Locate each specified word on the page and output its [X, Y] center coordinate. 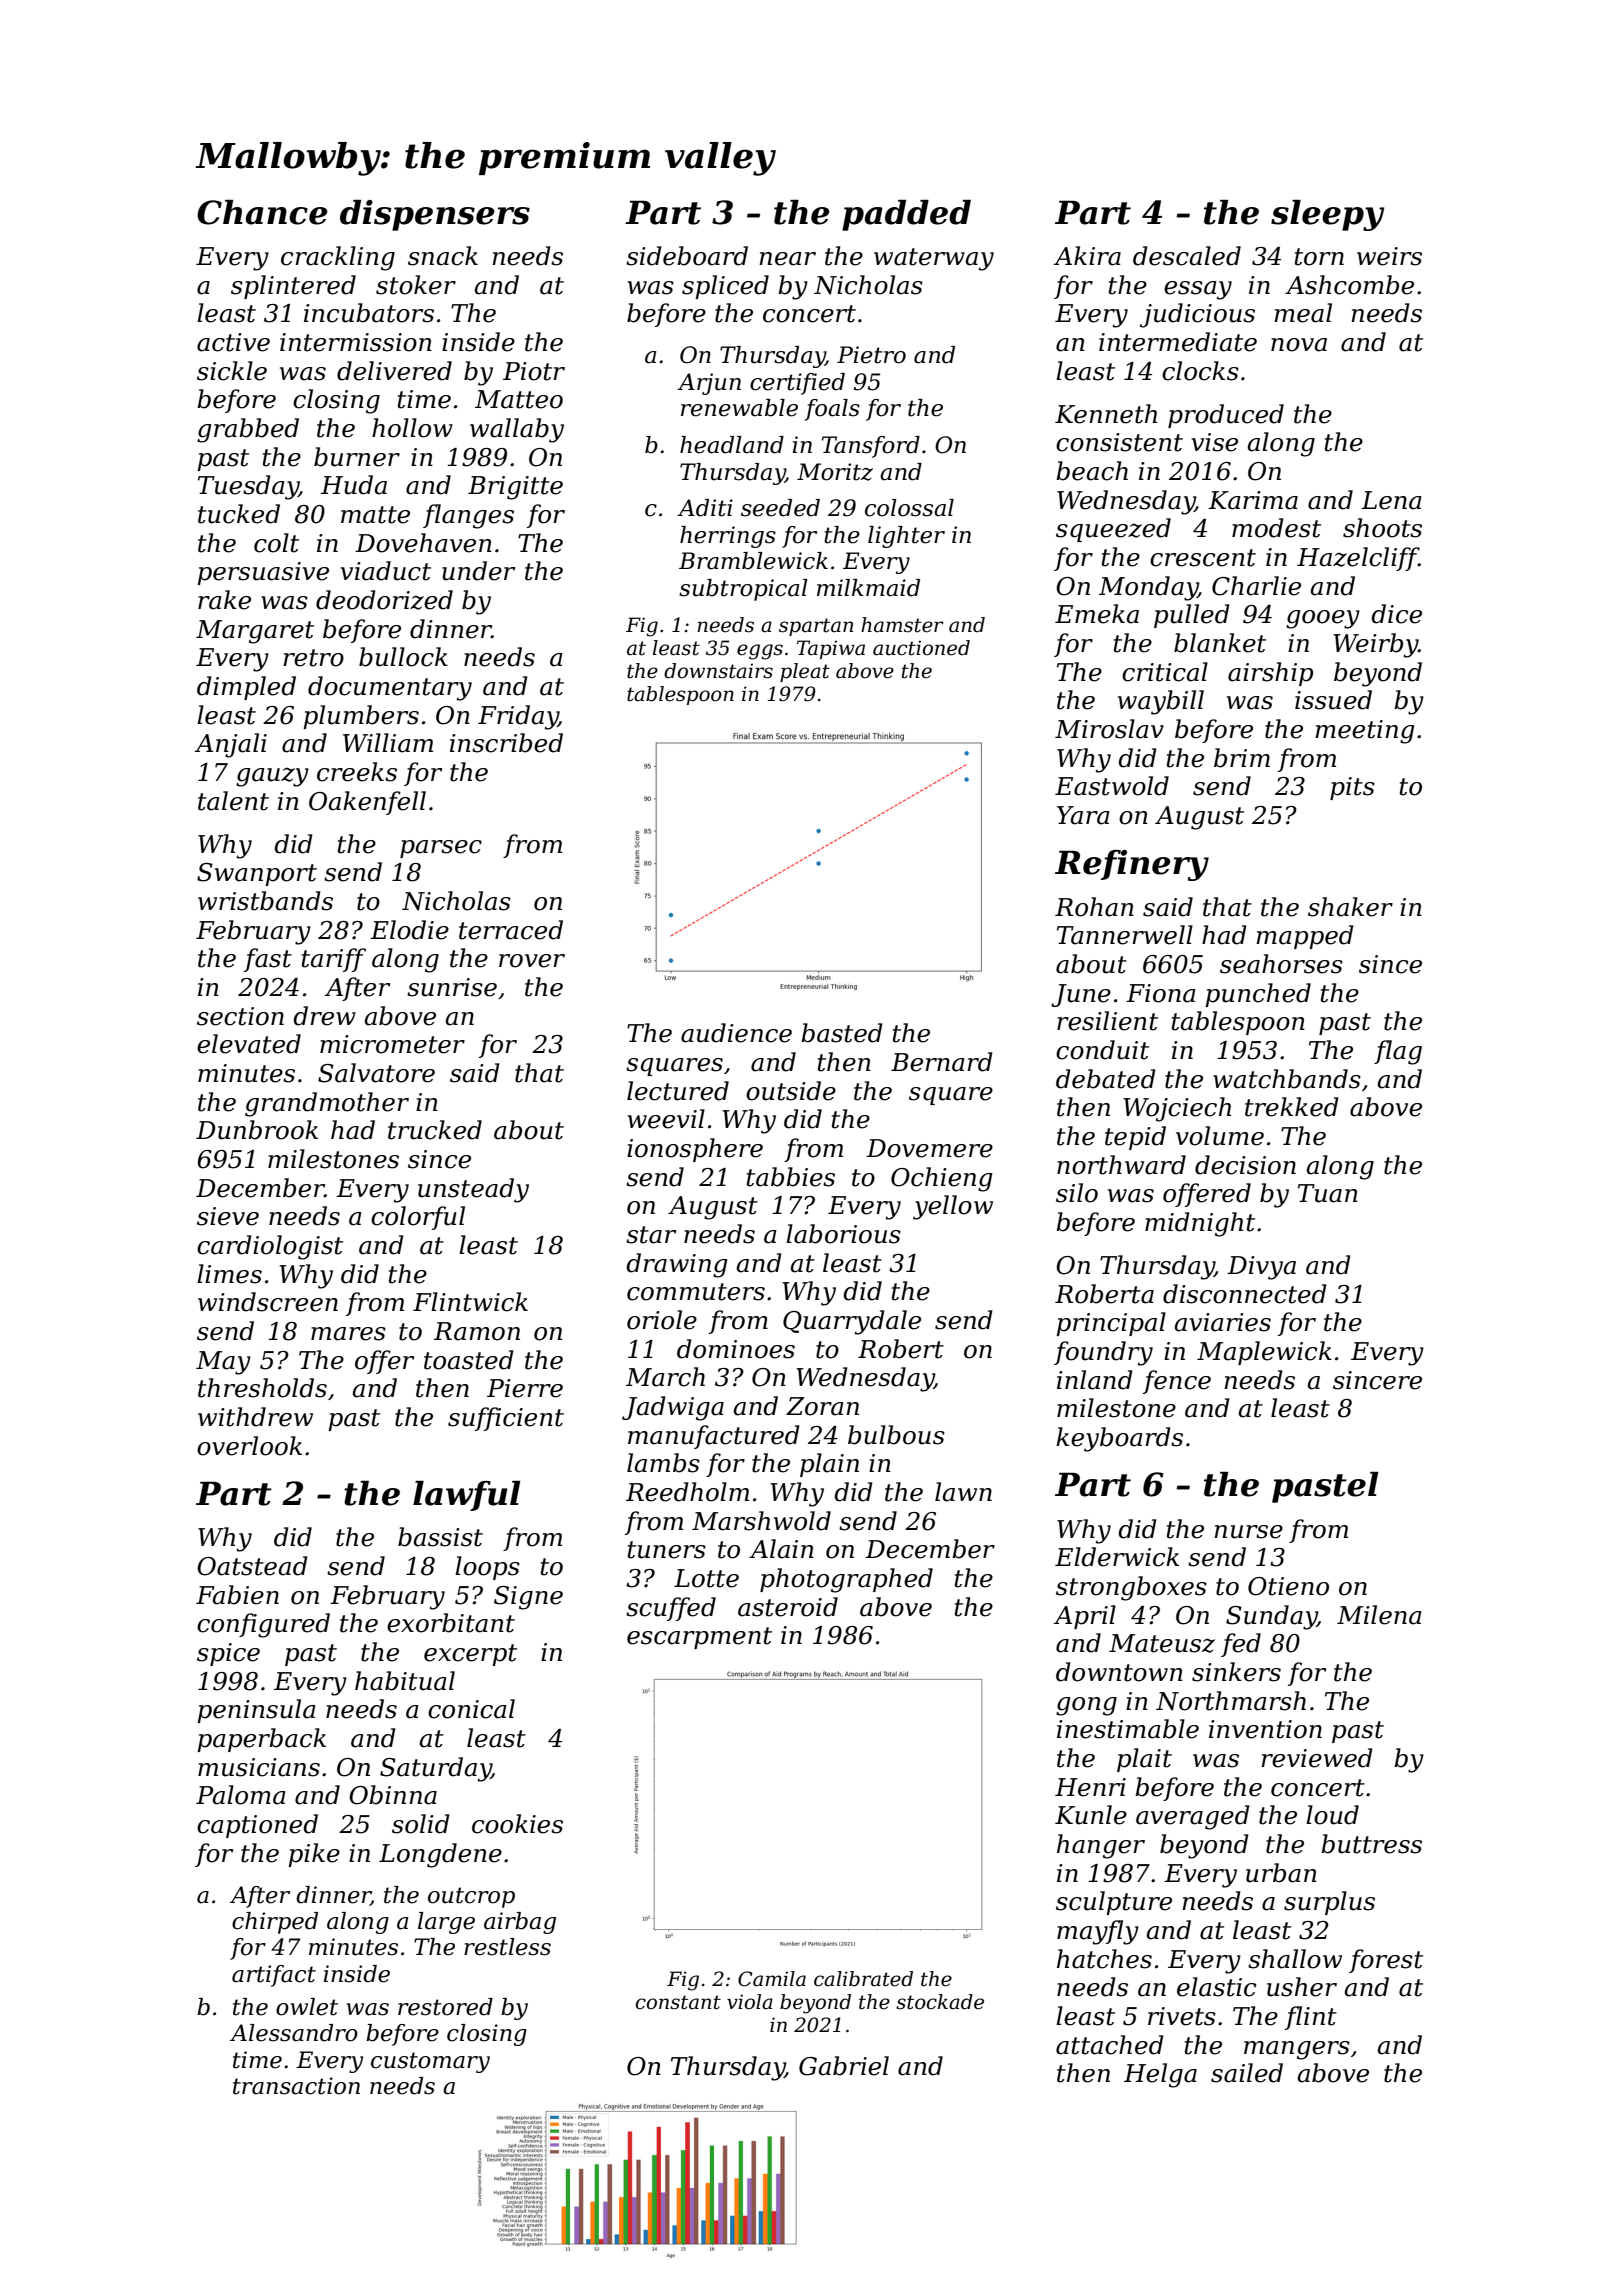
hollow [412, 428]
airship [1270, 674]
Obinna [393, 1795]
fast [268, 960]
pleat [805, 672]
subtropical [743, 590]
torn [1319, 257]
